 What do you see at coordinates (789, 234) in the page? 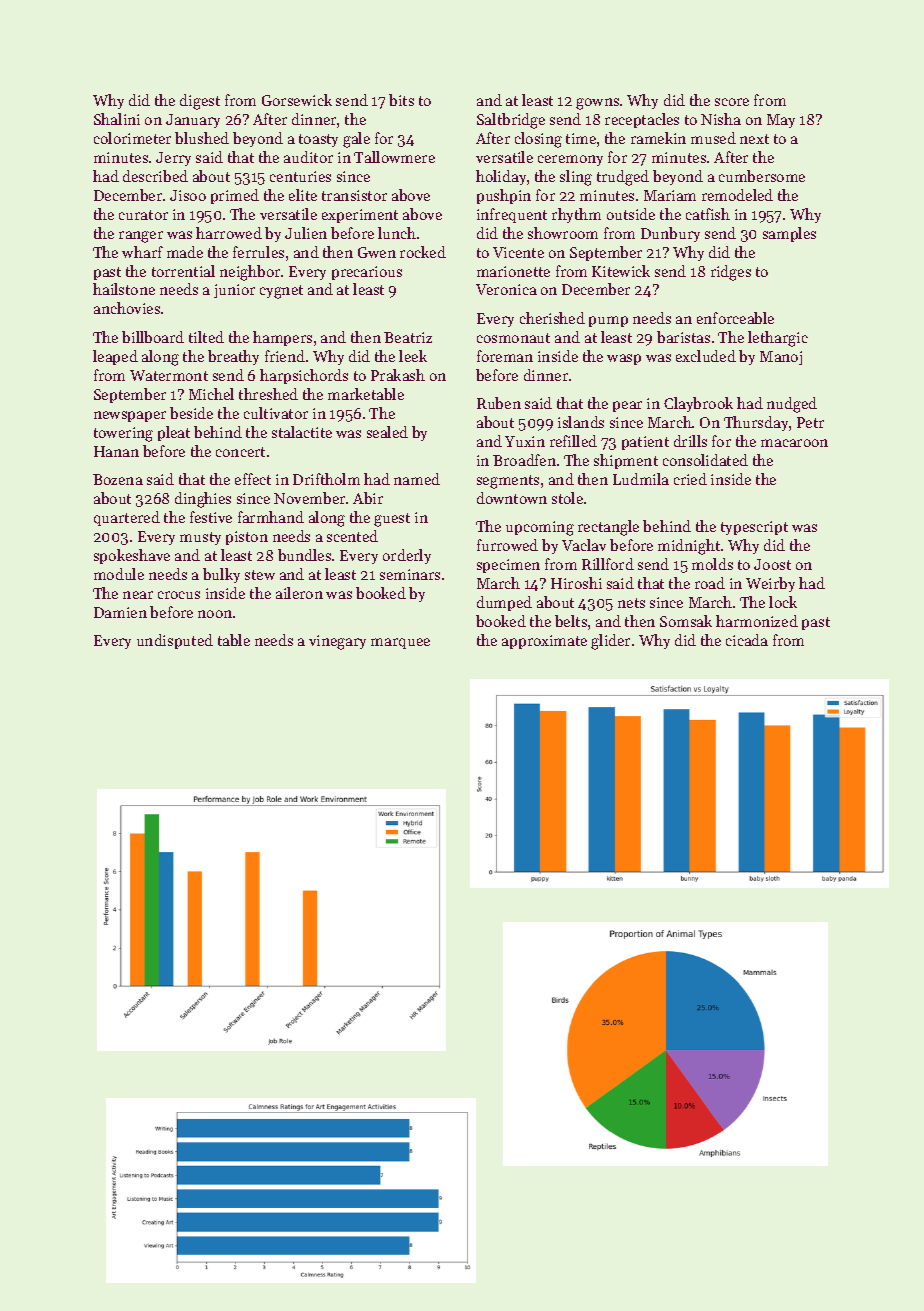
I see `samples` at bounding box center [789, 234].
